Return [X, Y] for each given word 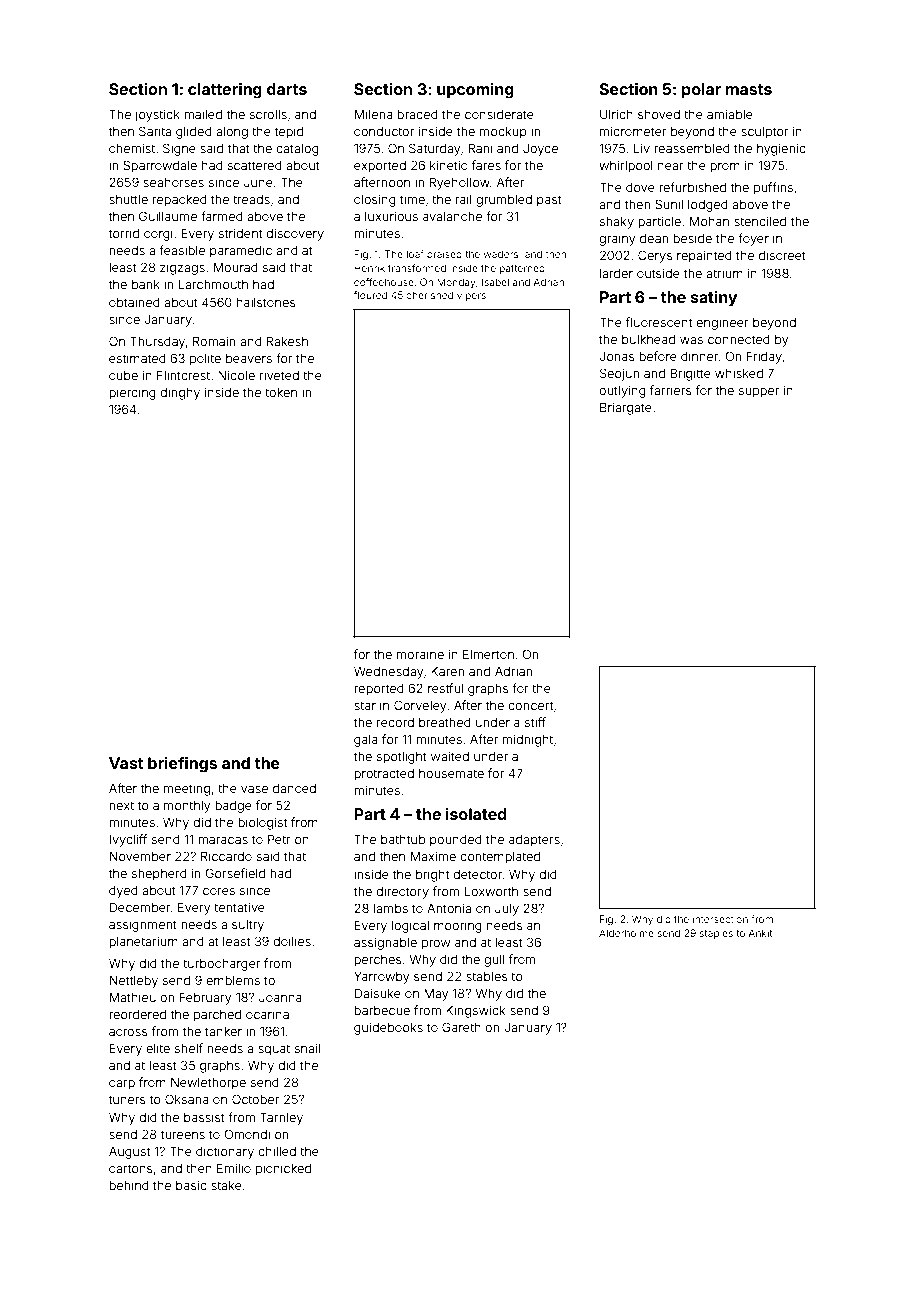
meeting [187, 789]
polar [701, 91]
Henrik [369, 268]
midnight [528, 740]
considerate [499, 114]
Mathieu [133, 997]
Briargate [626, 408]
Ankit [760, 933]
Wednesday [389, 672]
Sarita [155, 131]
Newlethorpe [208, 1083]
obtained [134, 302]
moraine [420, 654]
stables [487, 976]
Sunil [669, 204]
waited [450, 756]
